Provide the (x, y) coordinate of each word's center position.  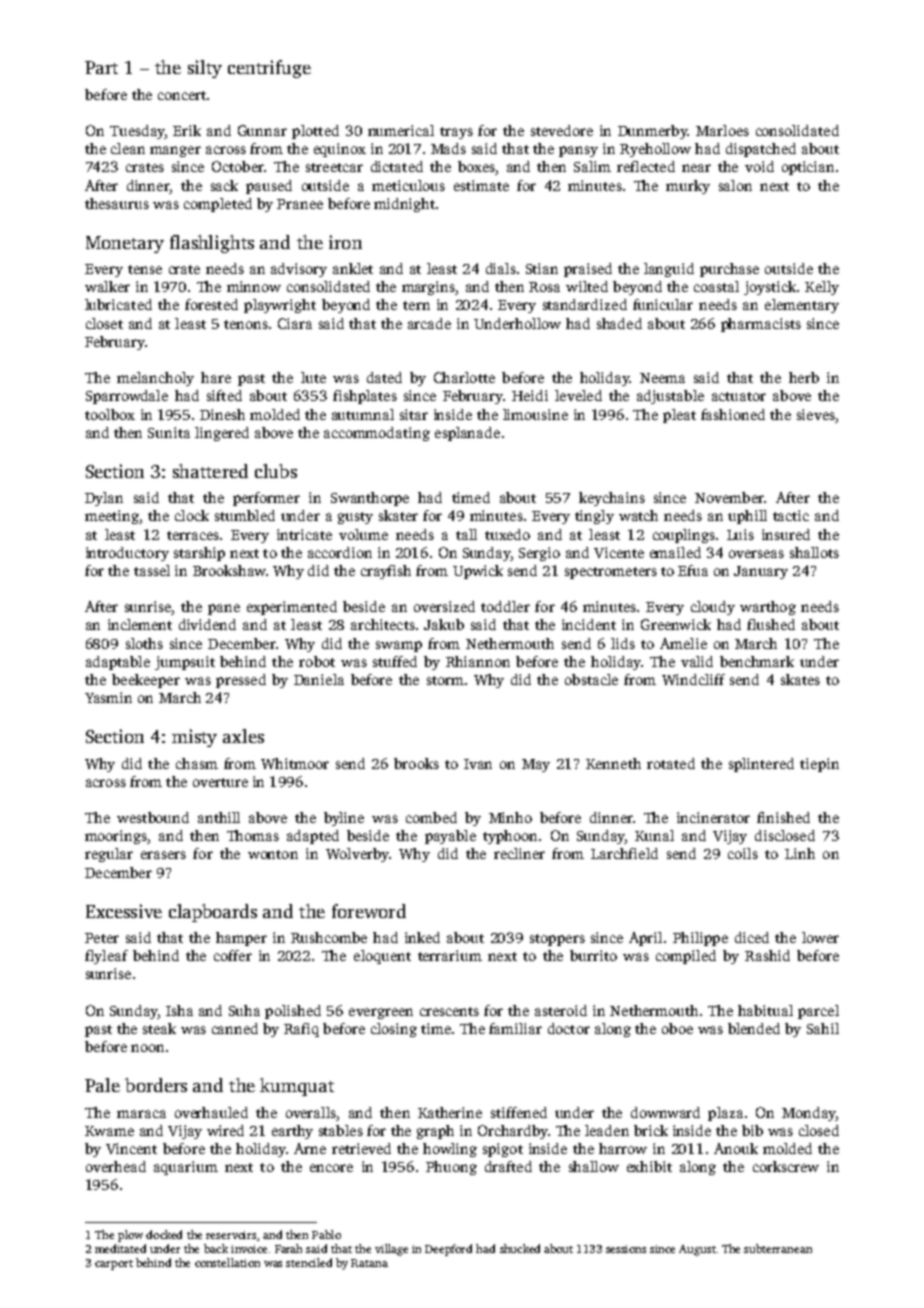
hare (216, 377)
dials (501, 268)
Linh (800, 853)
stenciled (309, 1262)
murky (688, 187)
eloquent (382, 957)
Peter (102, 938)
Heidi (530, 395)
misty (194, 738)
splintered (761, 765)
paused (269, 187)
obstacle (591, 679)
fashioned (733, 414)
